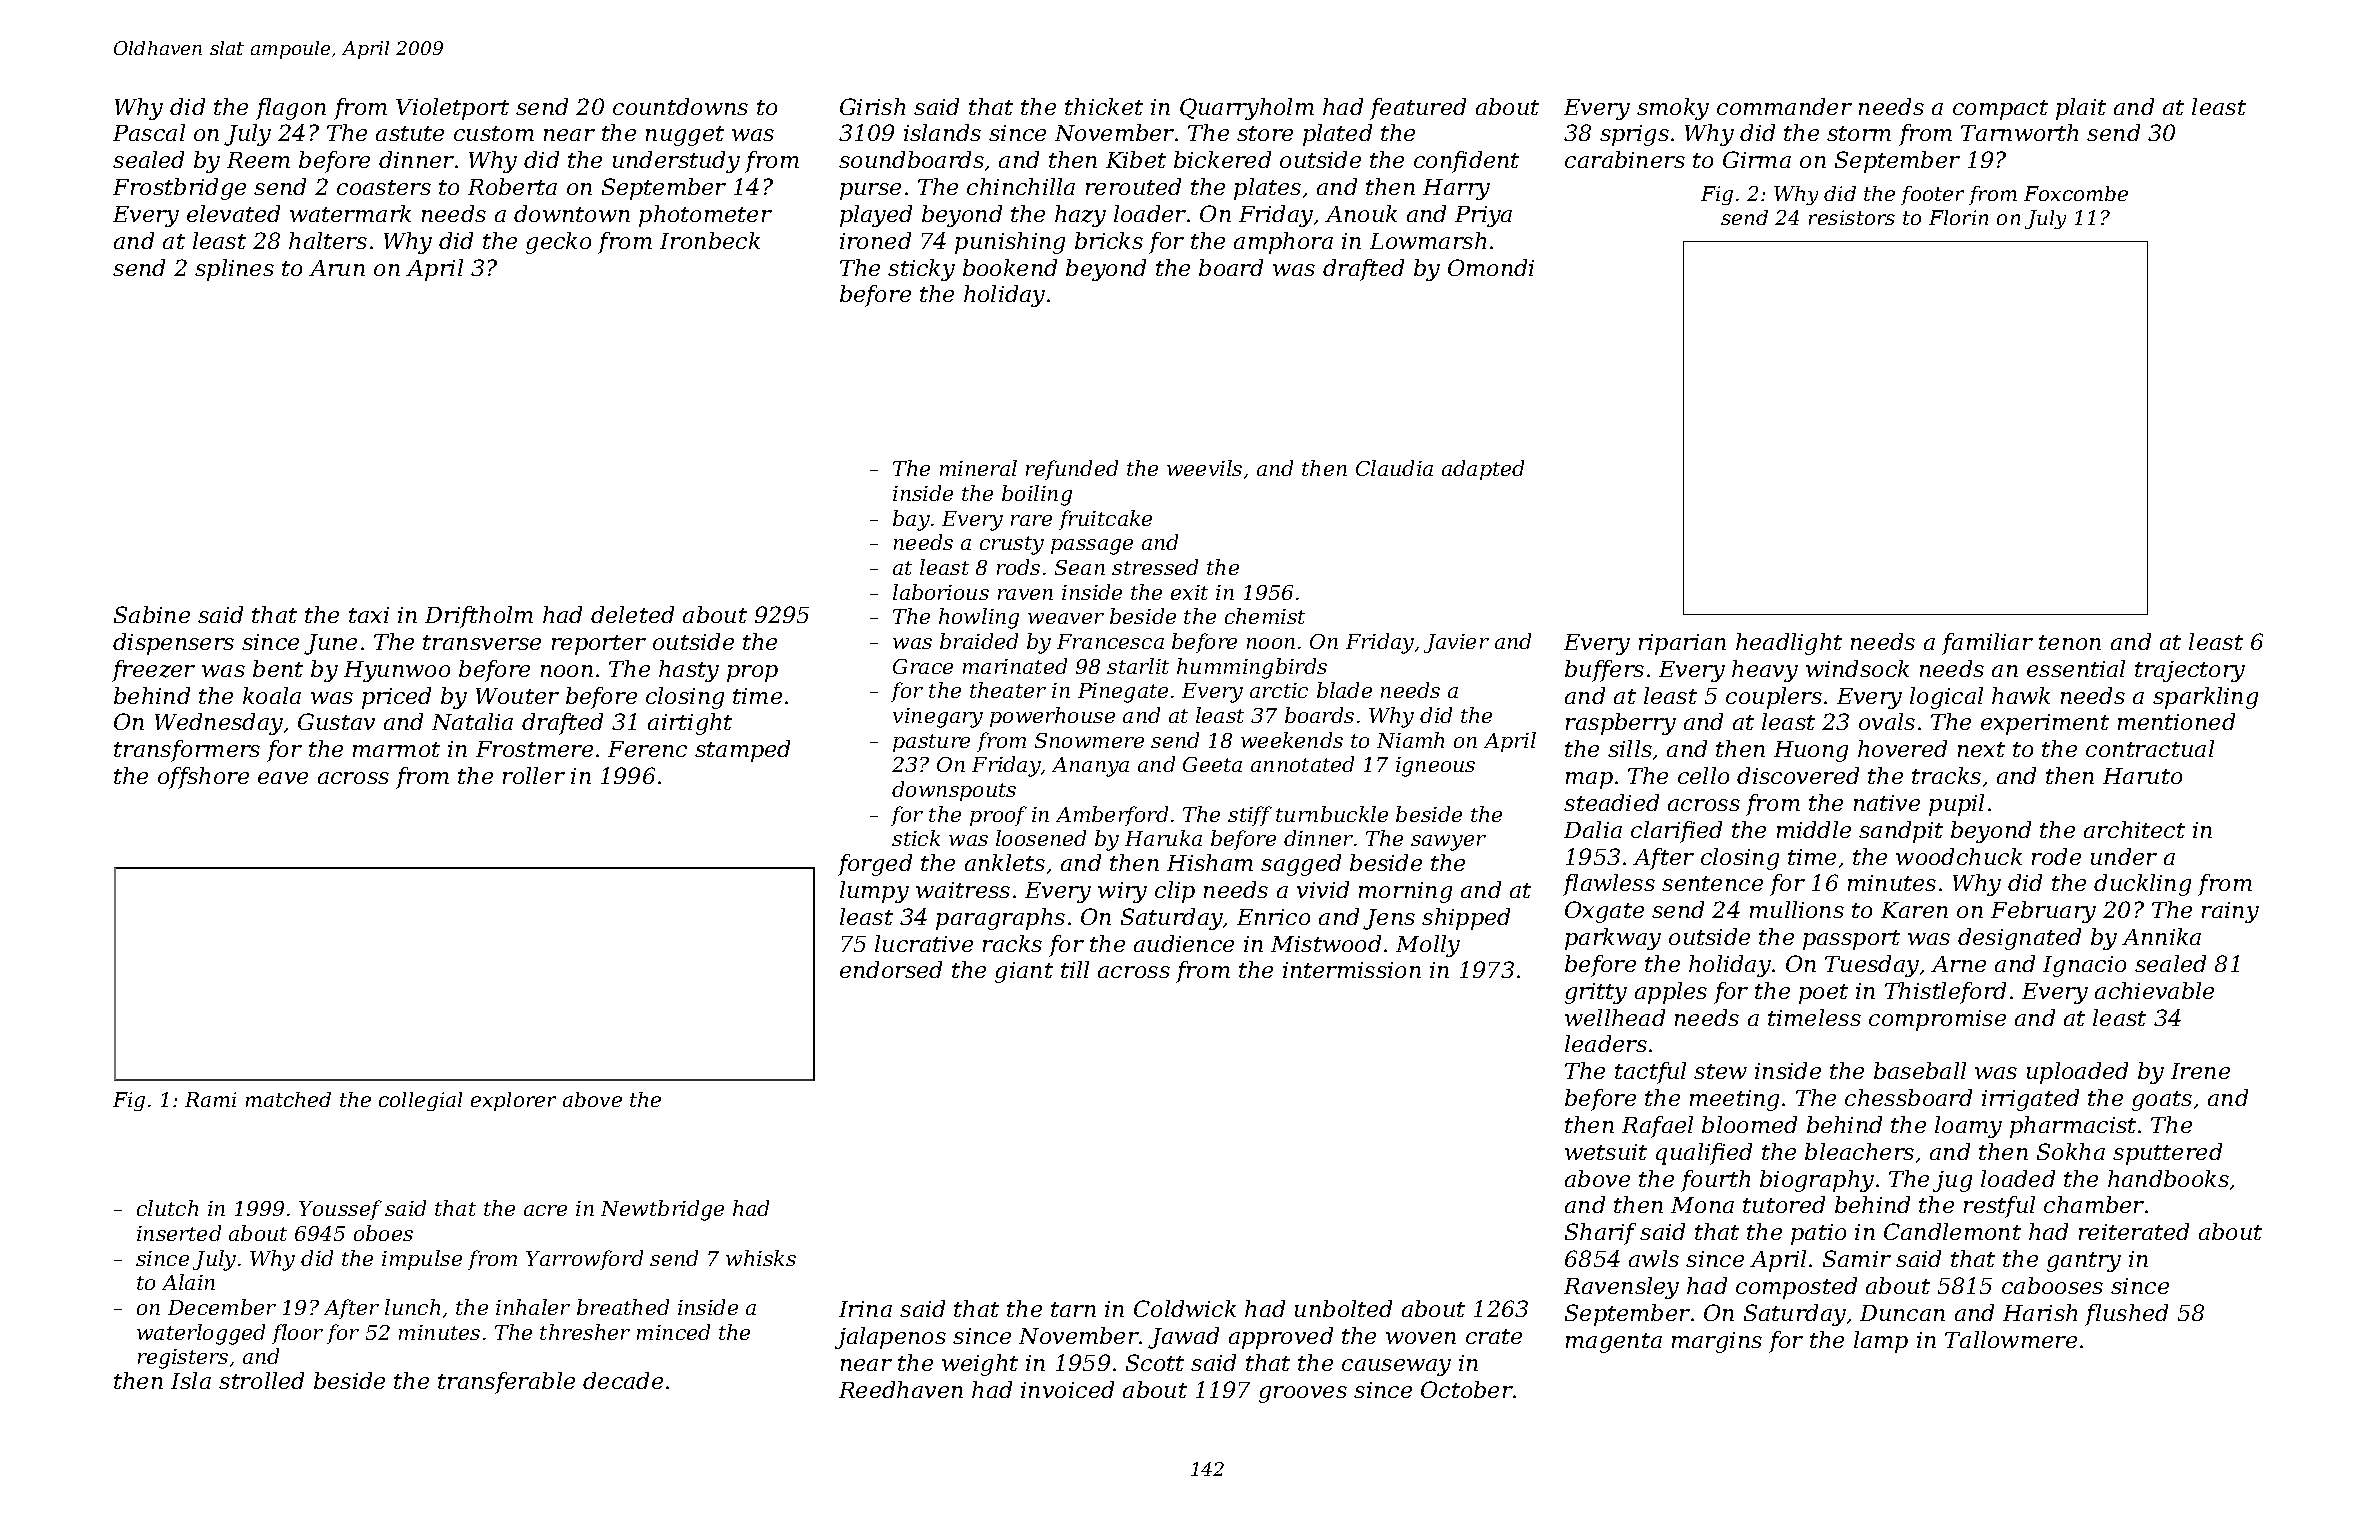  I want to click on Annika, so click(2161, 936).
